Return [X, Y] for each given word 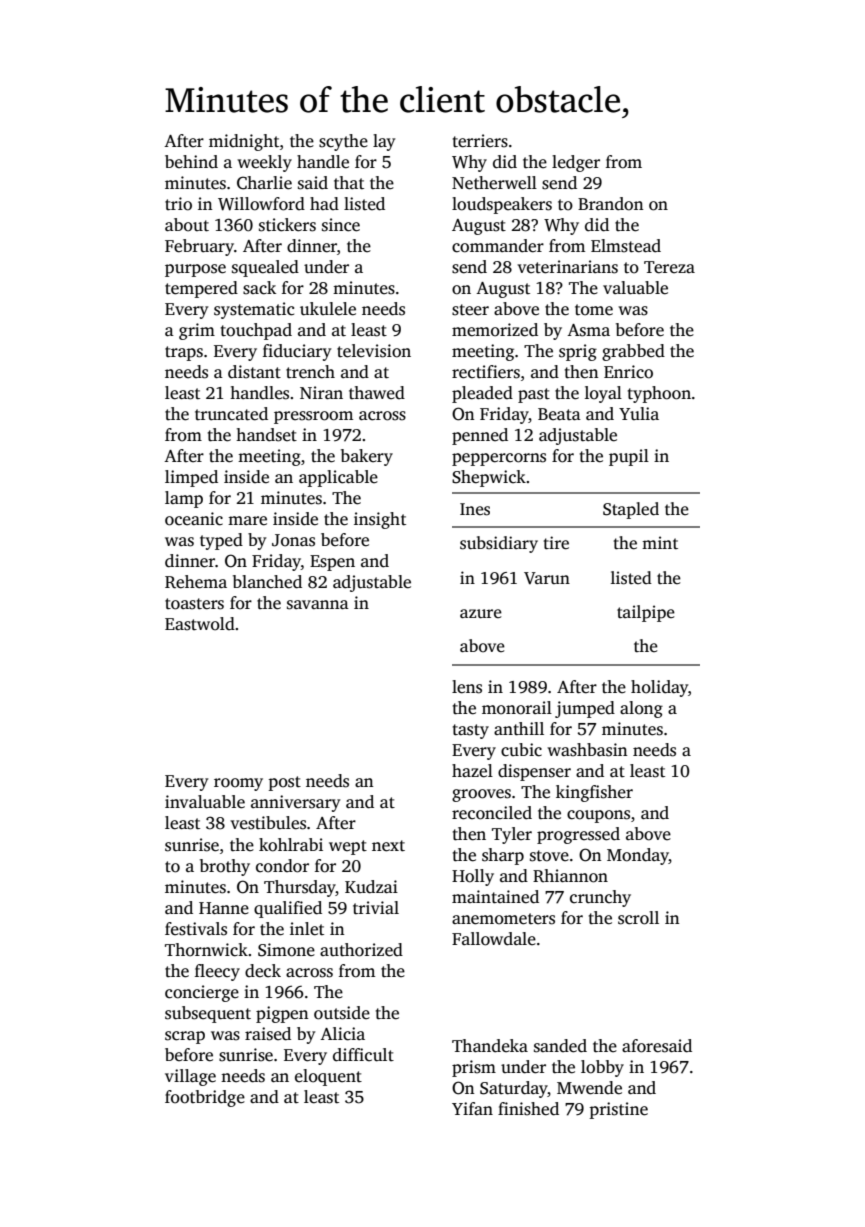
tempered [201, 289]
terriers [480, 141]
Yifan [472, 1108]
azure [481, 613]
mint [660, 542]
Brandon [611, 204]
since [341, 225]
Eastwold [200, 624]
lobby [602, 1068]
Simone [286, 950]
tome [594, 310]
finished [528, 1109]
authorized [361, 950]
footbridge [205, 1098]
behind [191, 162]
